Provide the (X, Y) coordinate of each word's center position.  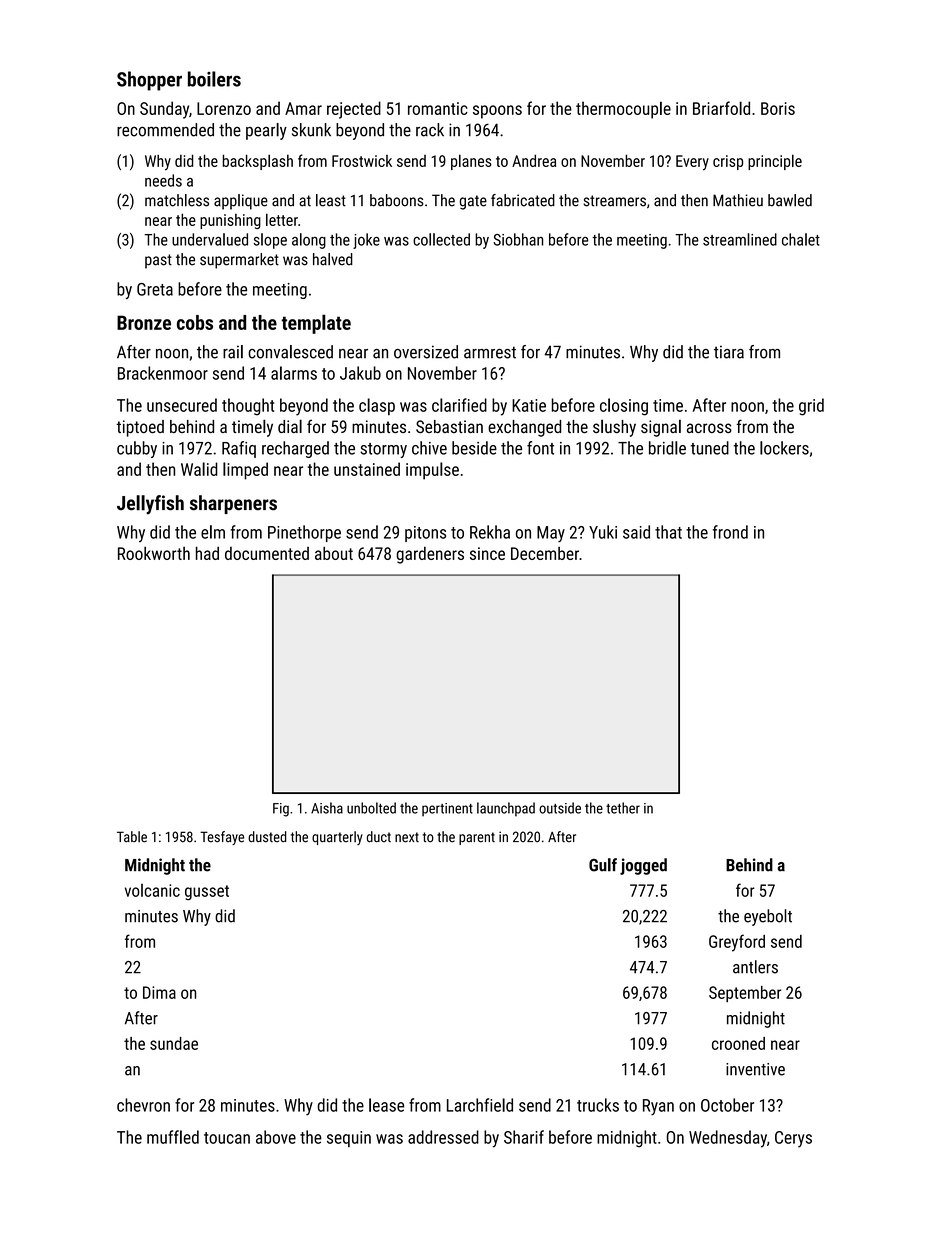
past (158, 261)
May (551, 534)
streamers (614, 201)
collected (441, 239)
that (668, 532)
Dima (159, 992)
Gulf (603, 865)
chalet (801, 239)
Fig (281, 810)
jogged (643, 866)
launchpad (506, 809)
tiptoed (140, 428)
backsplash (258, 162)
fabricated (523, 200)
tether (623, 808)
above (276, 1137)
